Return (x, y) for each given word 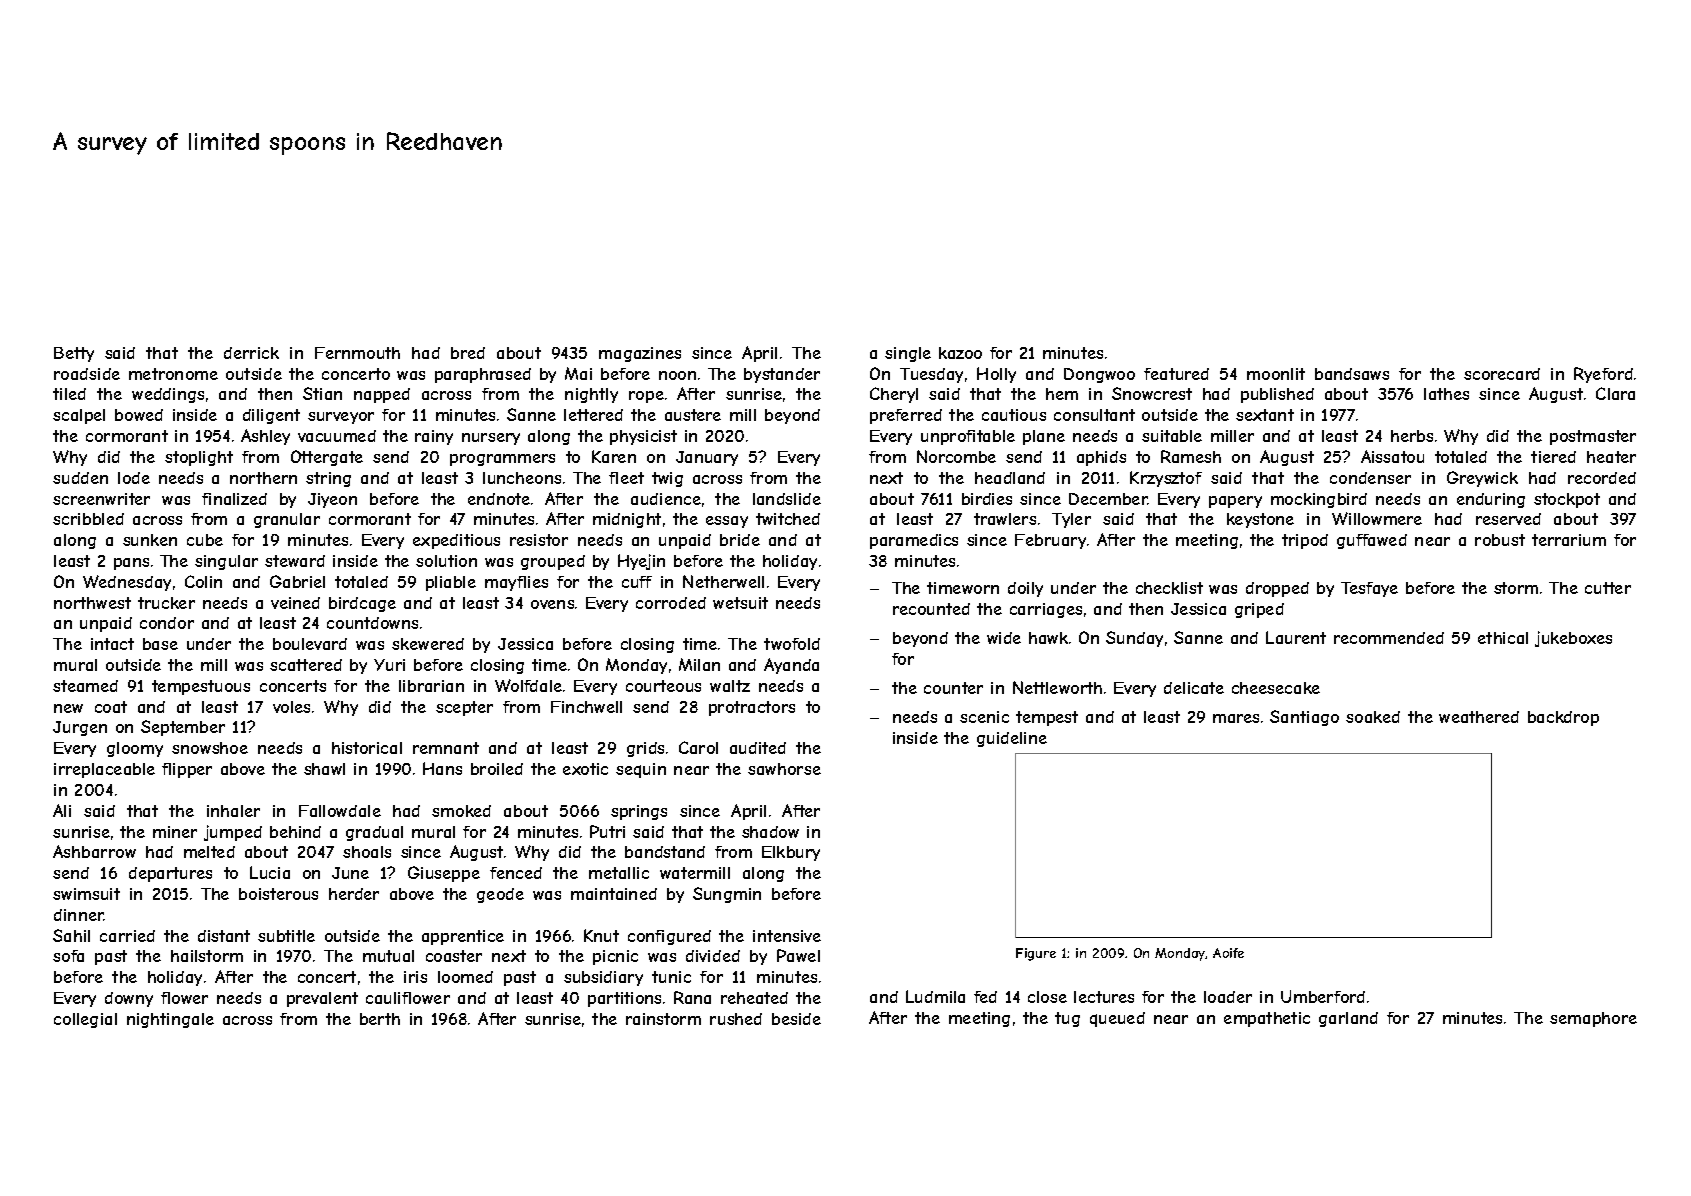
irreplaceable (104, 770)
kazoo (960, 353)
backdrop (1563, 718)
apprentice (463, 937)
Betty (74, 354)
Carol (698, 747)
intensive (787, 936)
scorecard (1502, 374)
